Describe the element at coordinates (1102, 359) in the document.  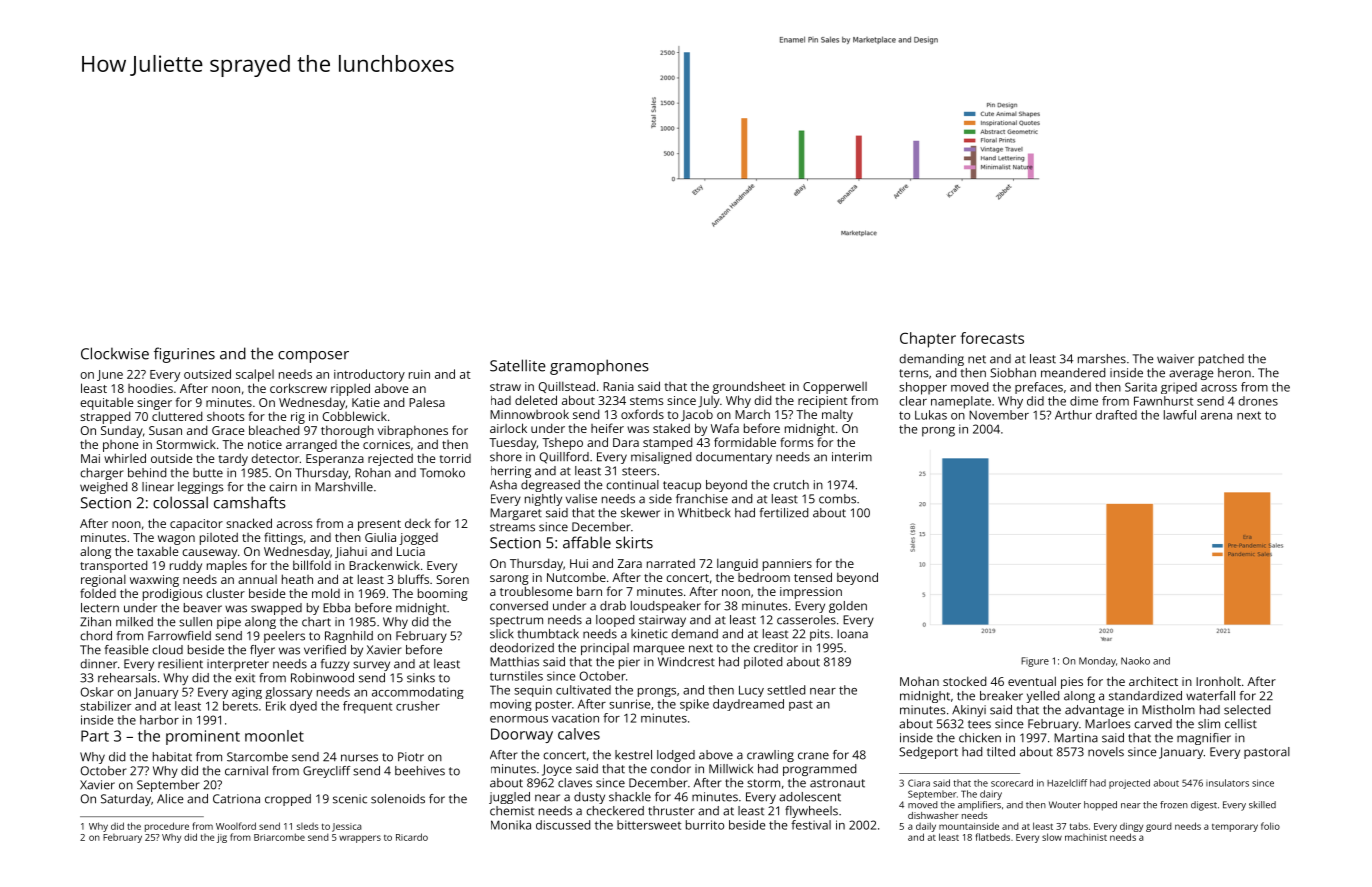
I see `marshes` at that location.
